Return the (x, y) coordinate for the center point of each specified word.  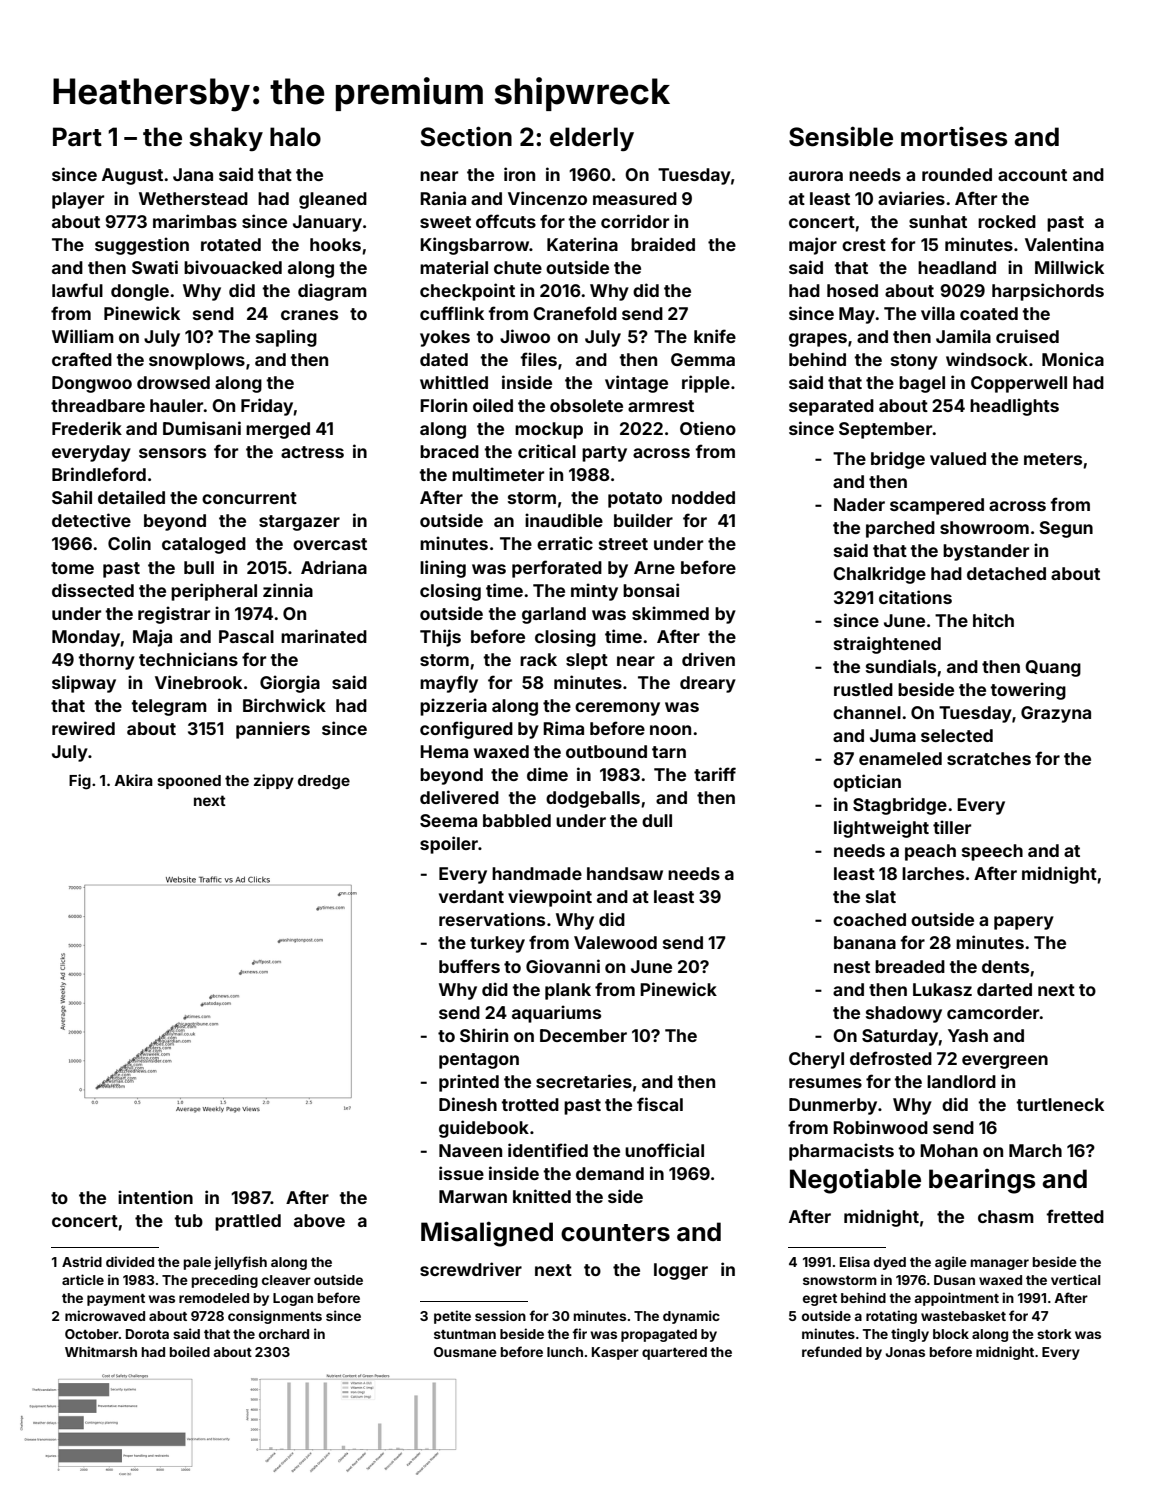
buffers (469, 966)
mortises (954, 136)
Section (466, 136)
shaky (226, 139)
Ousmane (465, 1352)
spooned (189, 782)
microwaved (105, 1315)
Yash (968, 1035)
